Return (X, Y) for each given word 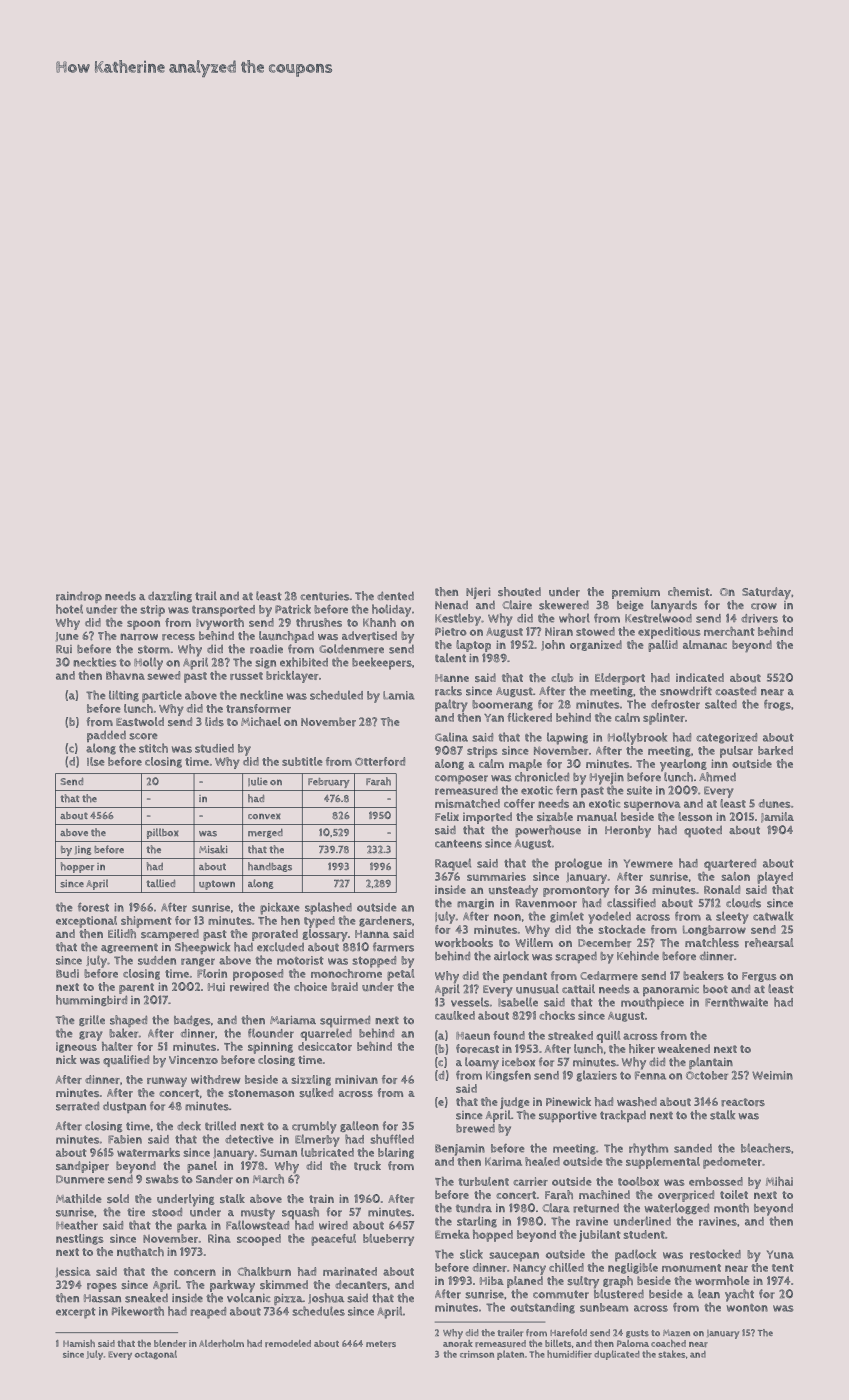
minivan (356, 1079)
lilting (124, 696)
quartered (730, 865)
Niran (559, 631)
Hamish (79, 1343)
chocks (557, 1015)
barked (775, 750)
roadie (266, 649)
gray (91, 1036)
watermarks (148, 1152)
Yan (494, 718)
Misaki (213, 849)
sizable (555, 816)
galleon (359, 1126)
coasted (735, 691)
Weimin (772, 1075)
